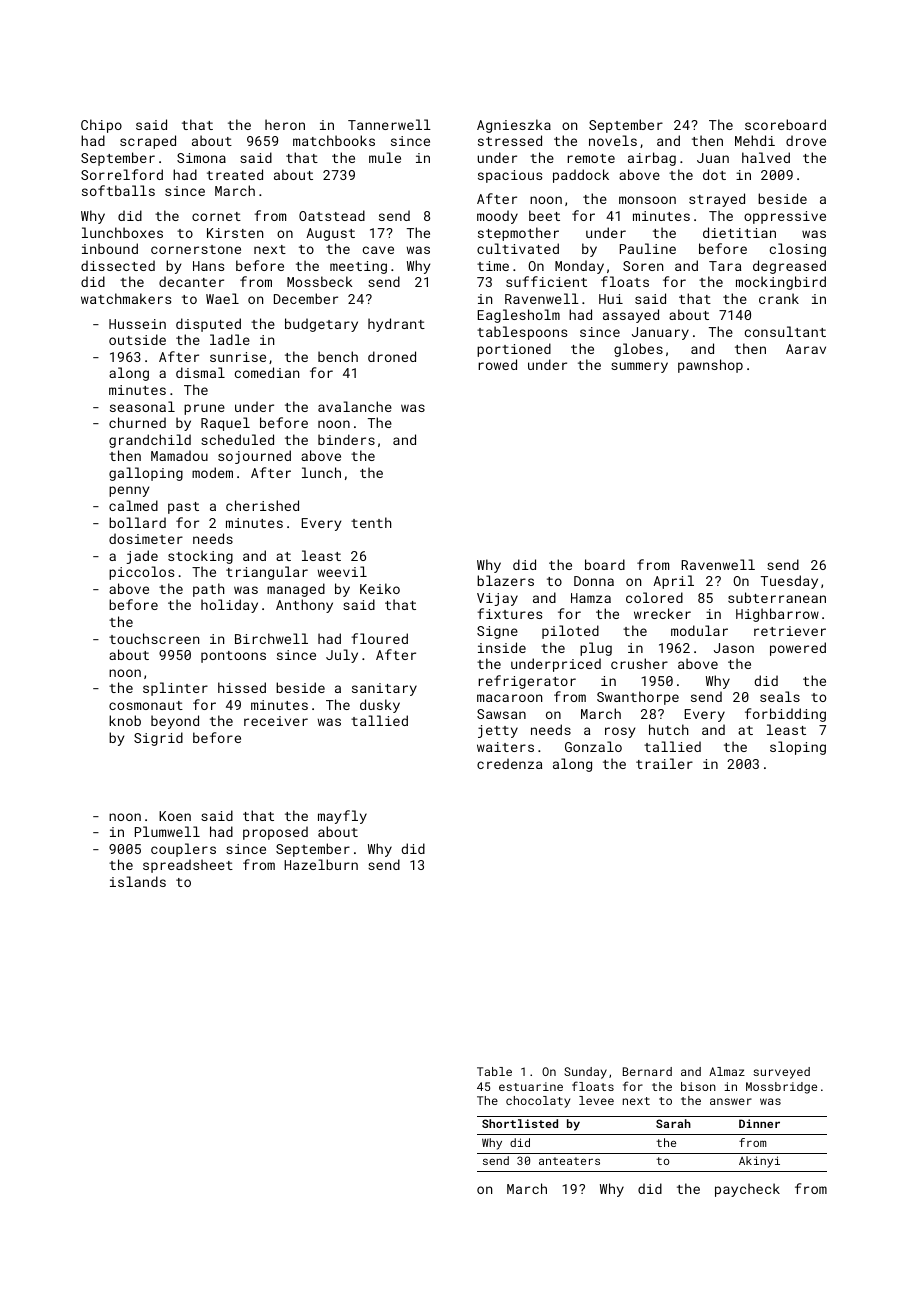 The height and width of the page is (1316, 908). I want to click on estuarine, so click(531, 1086).
